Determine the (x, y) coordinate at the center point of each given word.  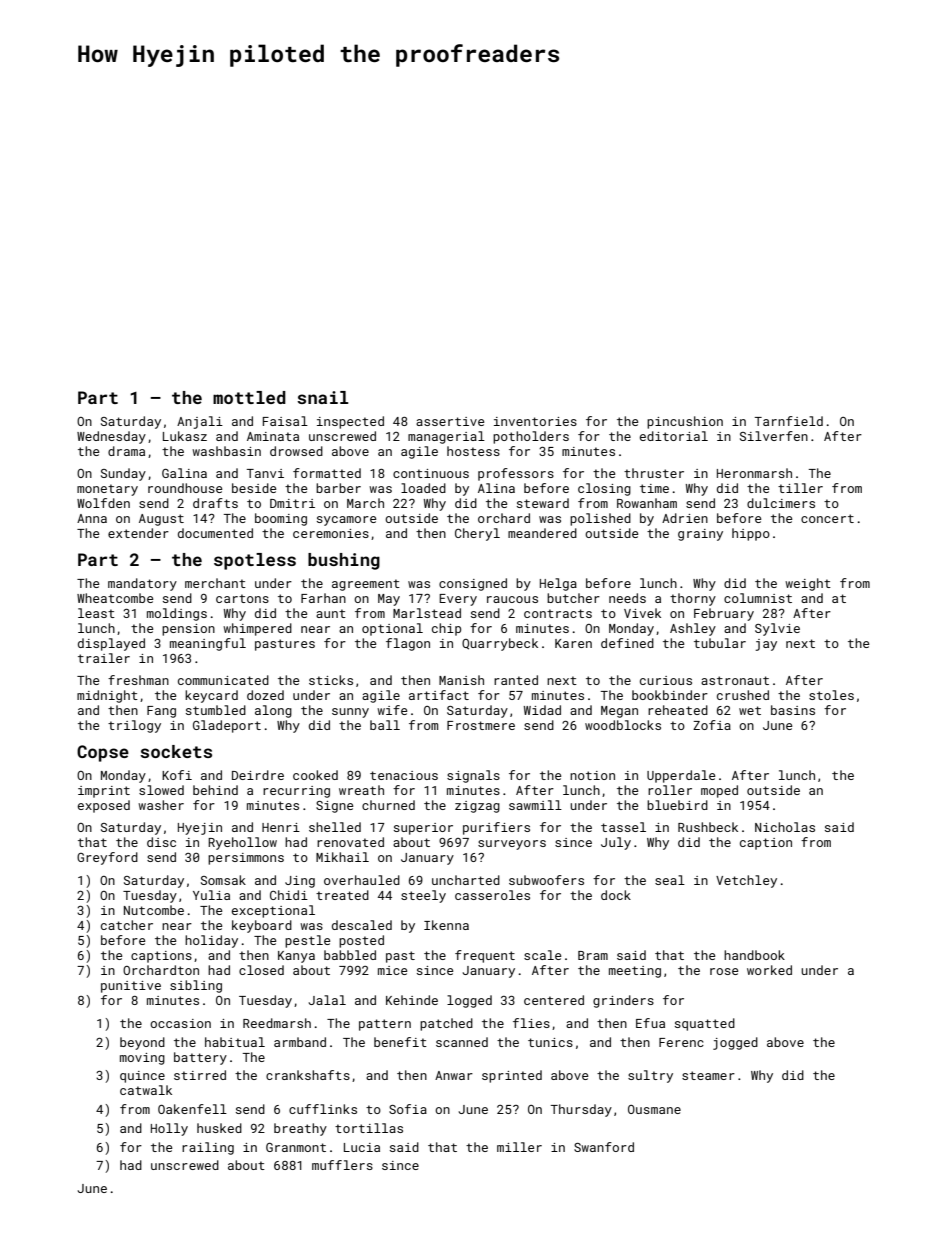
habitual (235, 1042)
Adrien (685, 518)
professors (516, 474)
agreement (366, 585)
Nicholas (785, 827)
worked (769, 970)
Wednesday (111, 437)
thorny (693, 599)
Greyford (107, 858)
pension (188, 630)
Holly (169, 1129)
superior (423, 829)
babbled (350, 955)
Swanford (604, 1147)
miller (519, 1147)
